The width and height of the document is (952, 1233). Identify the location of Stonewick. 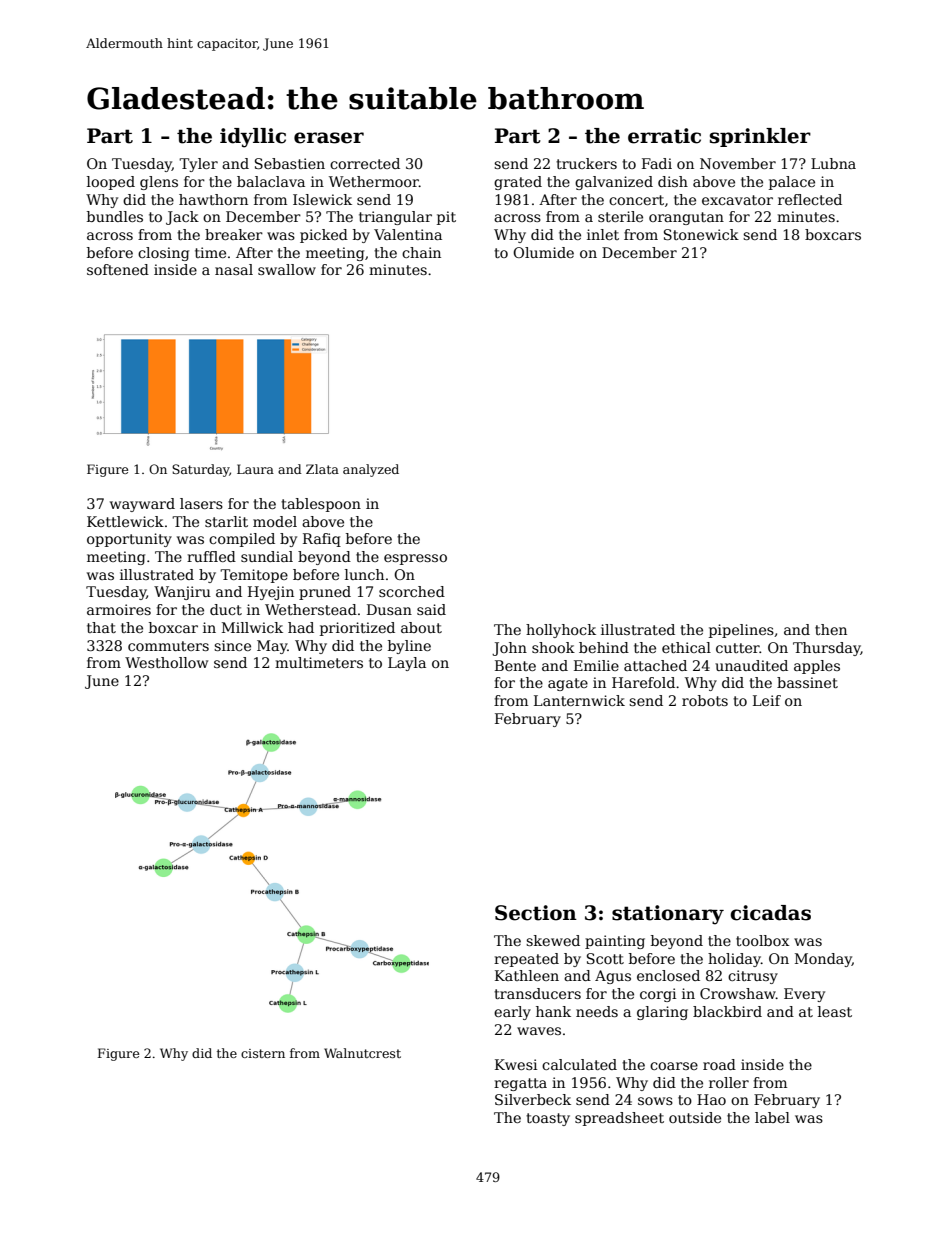
(701, 234).
